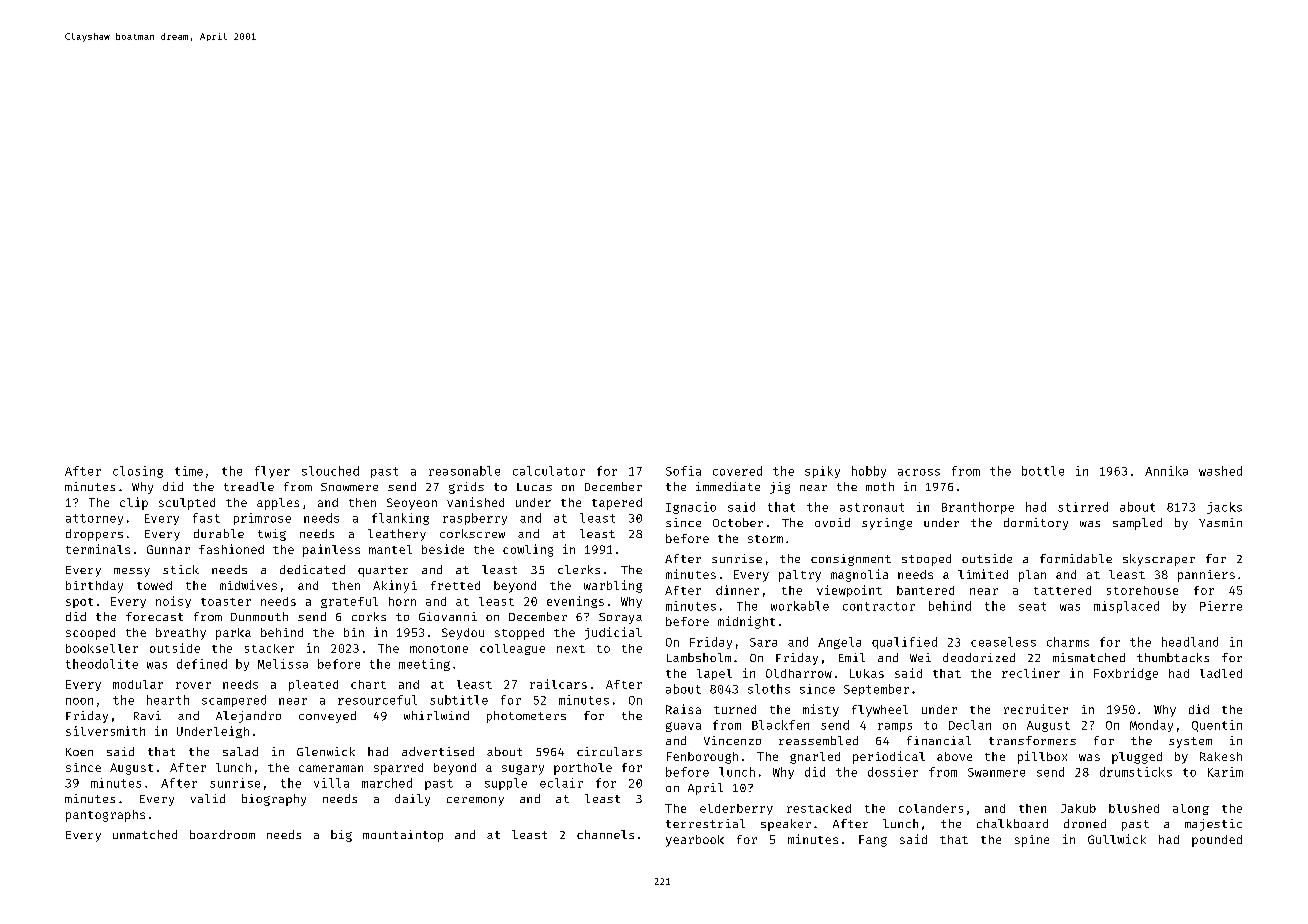 The image size is (1308, 924). What do you see at coordinates (561, 783) in the page?
I see `eclair` at bounding box center [561, 783].
